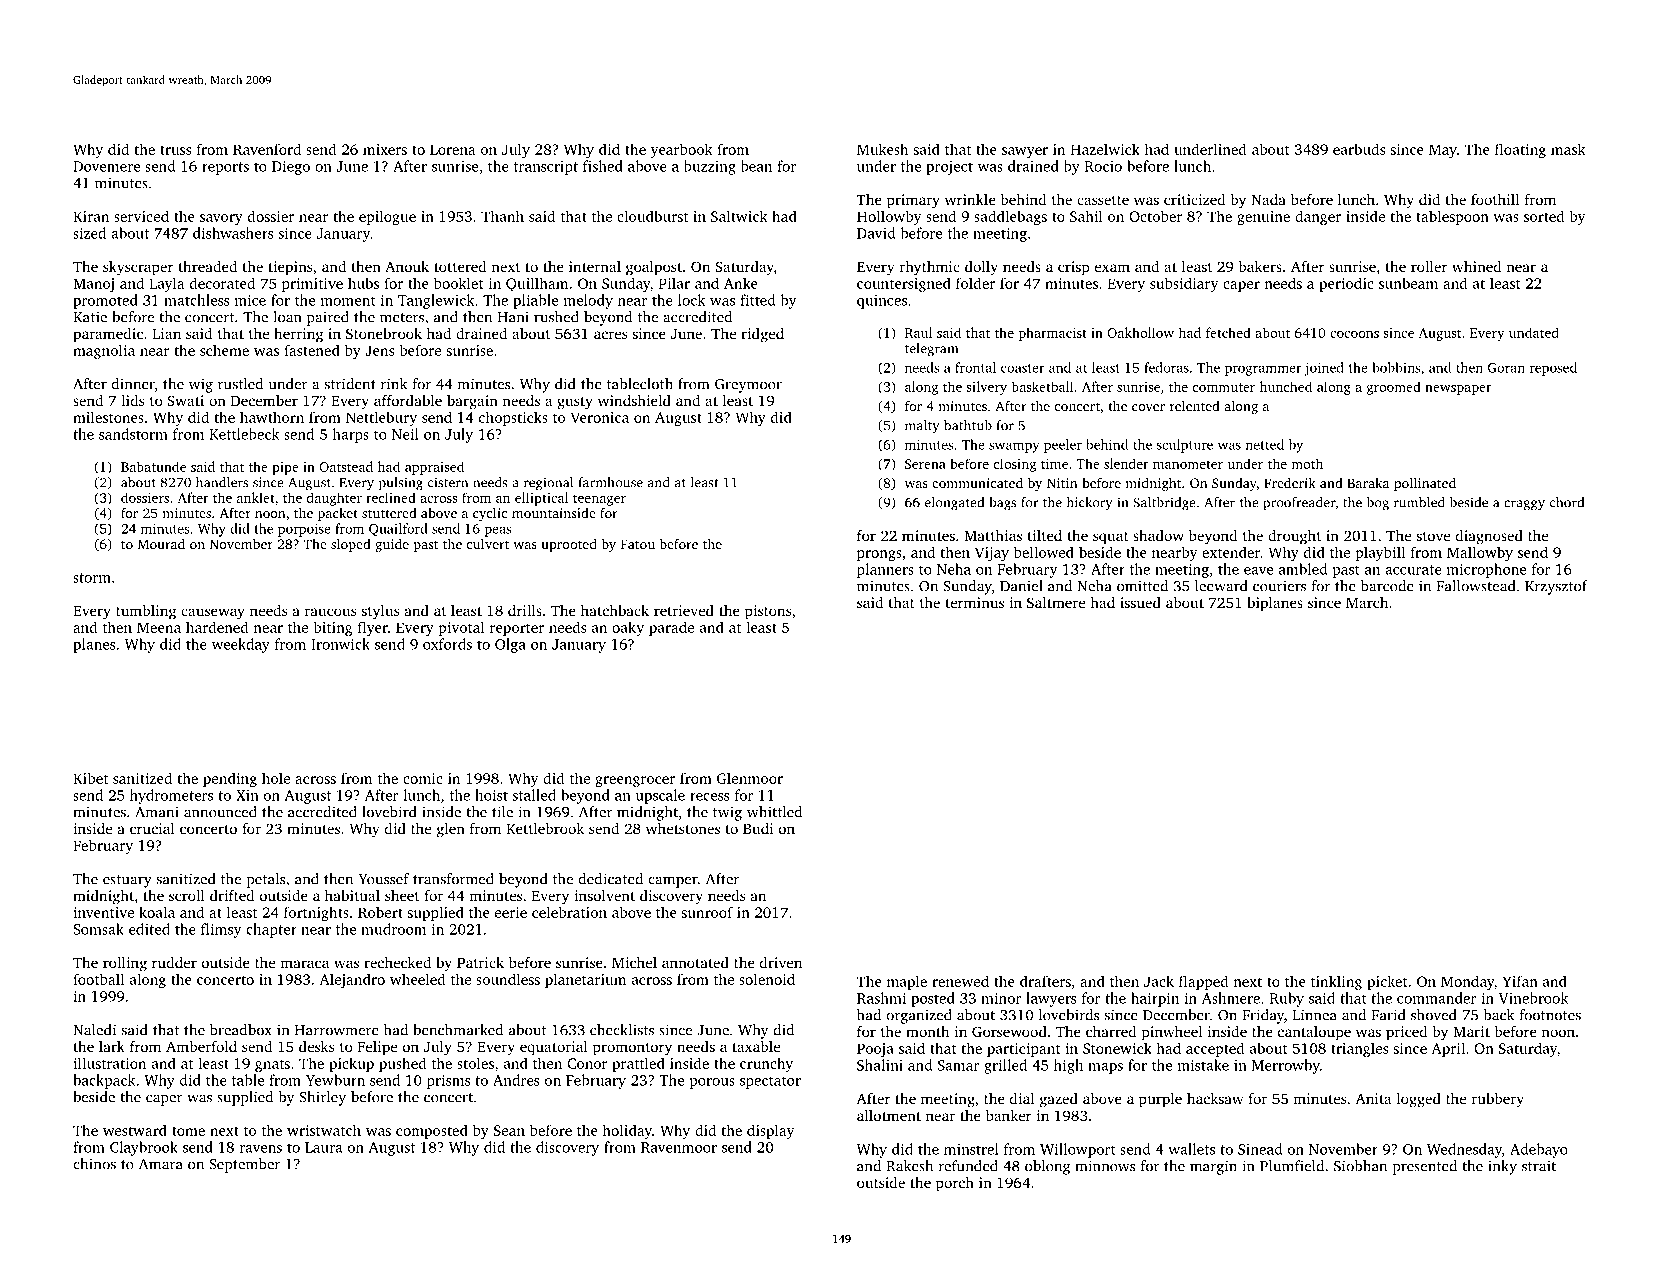 This page has width=1664, height=1286. Describe the element at coordinates (103, 912) in the page. I see `inventive` at that location.
